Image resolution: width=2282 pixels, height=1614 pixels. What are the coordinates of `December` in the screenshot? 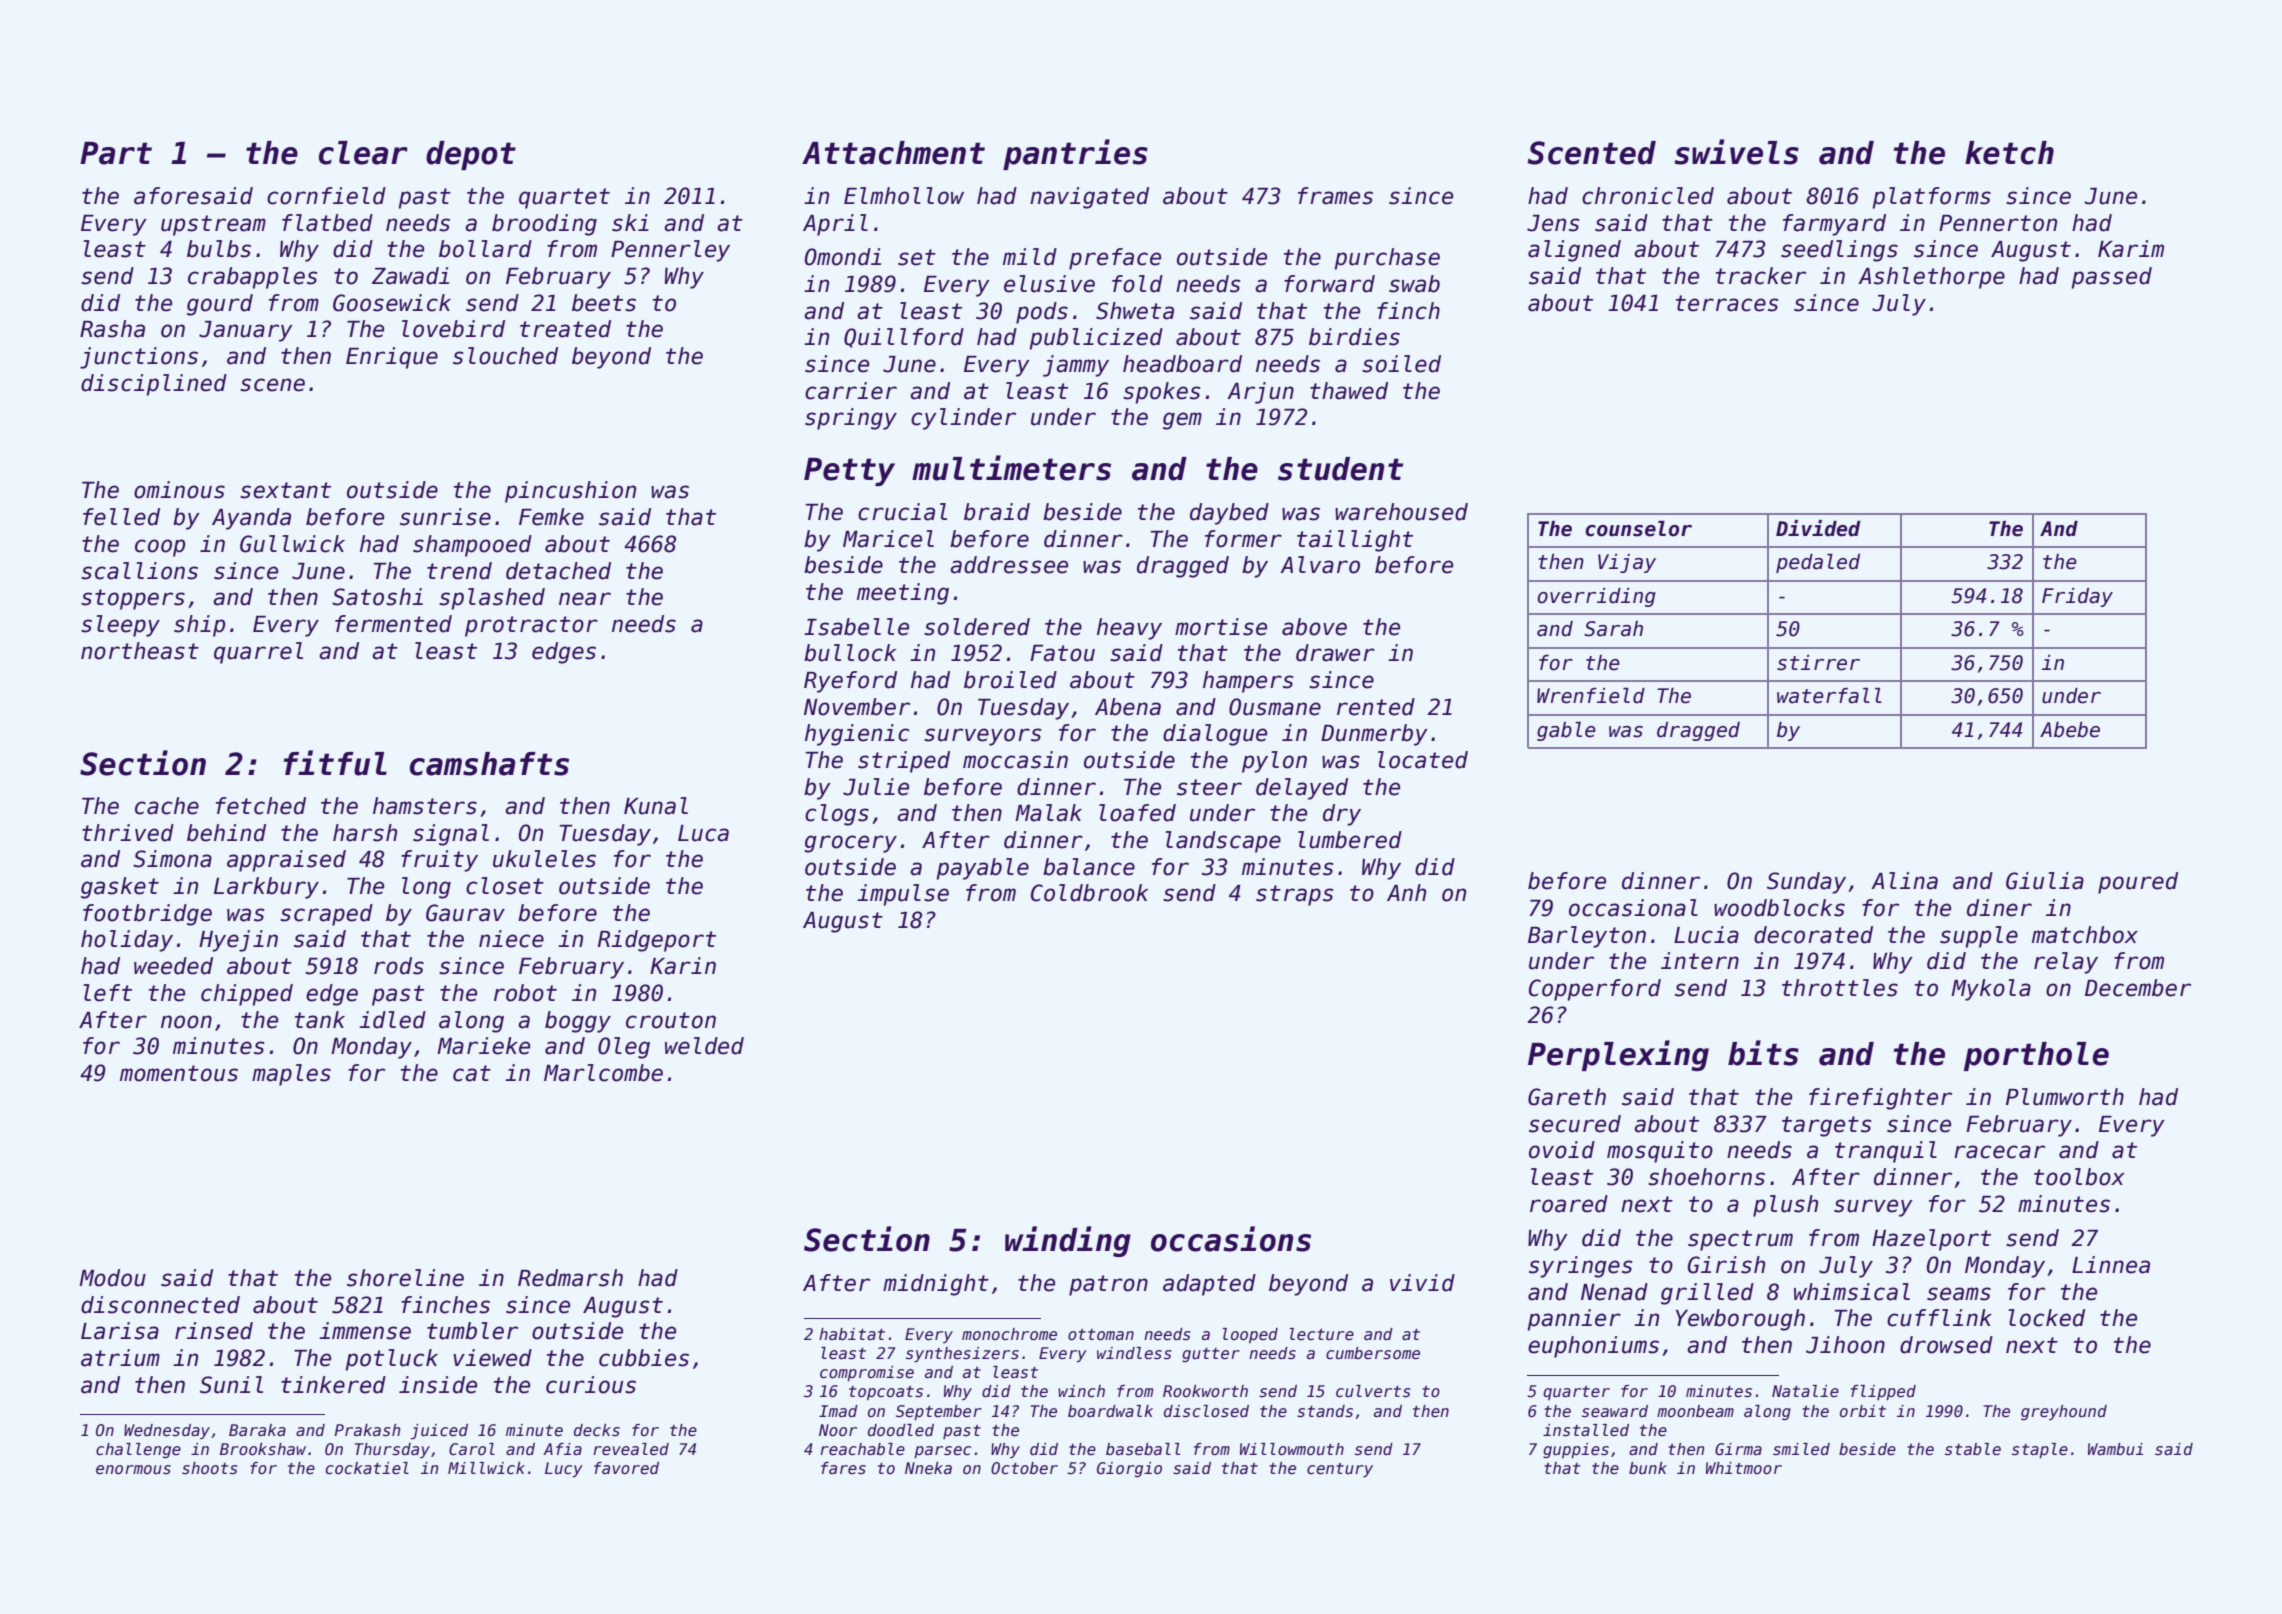 It's located at (2138, 988).
